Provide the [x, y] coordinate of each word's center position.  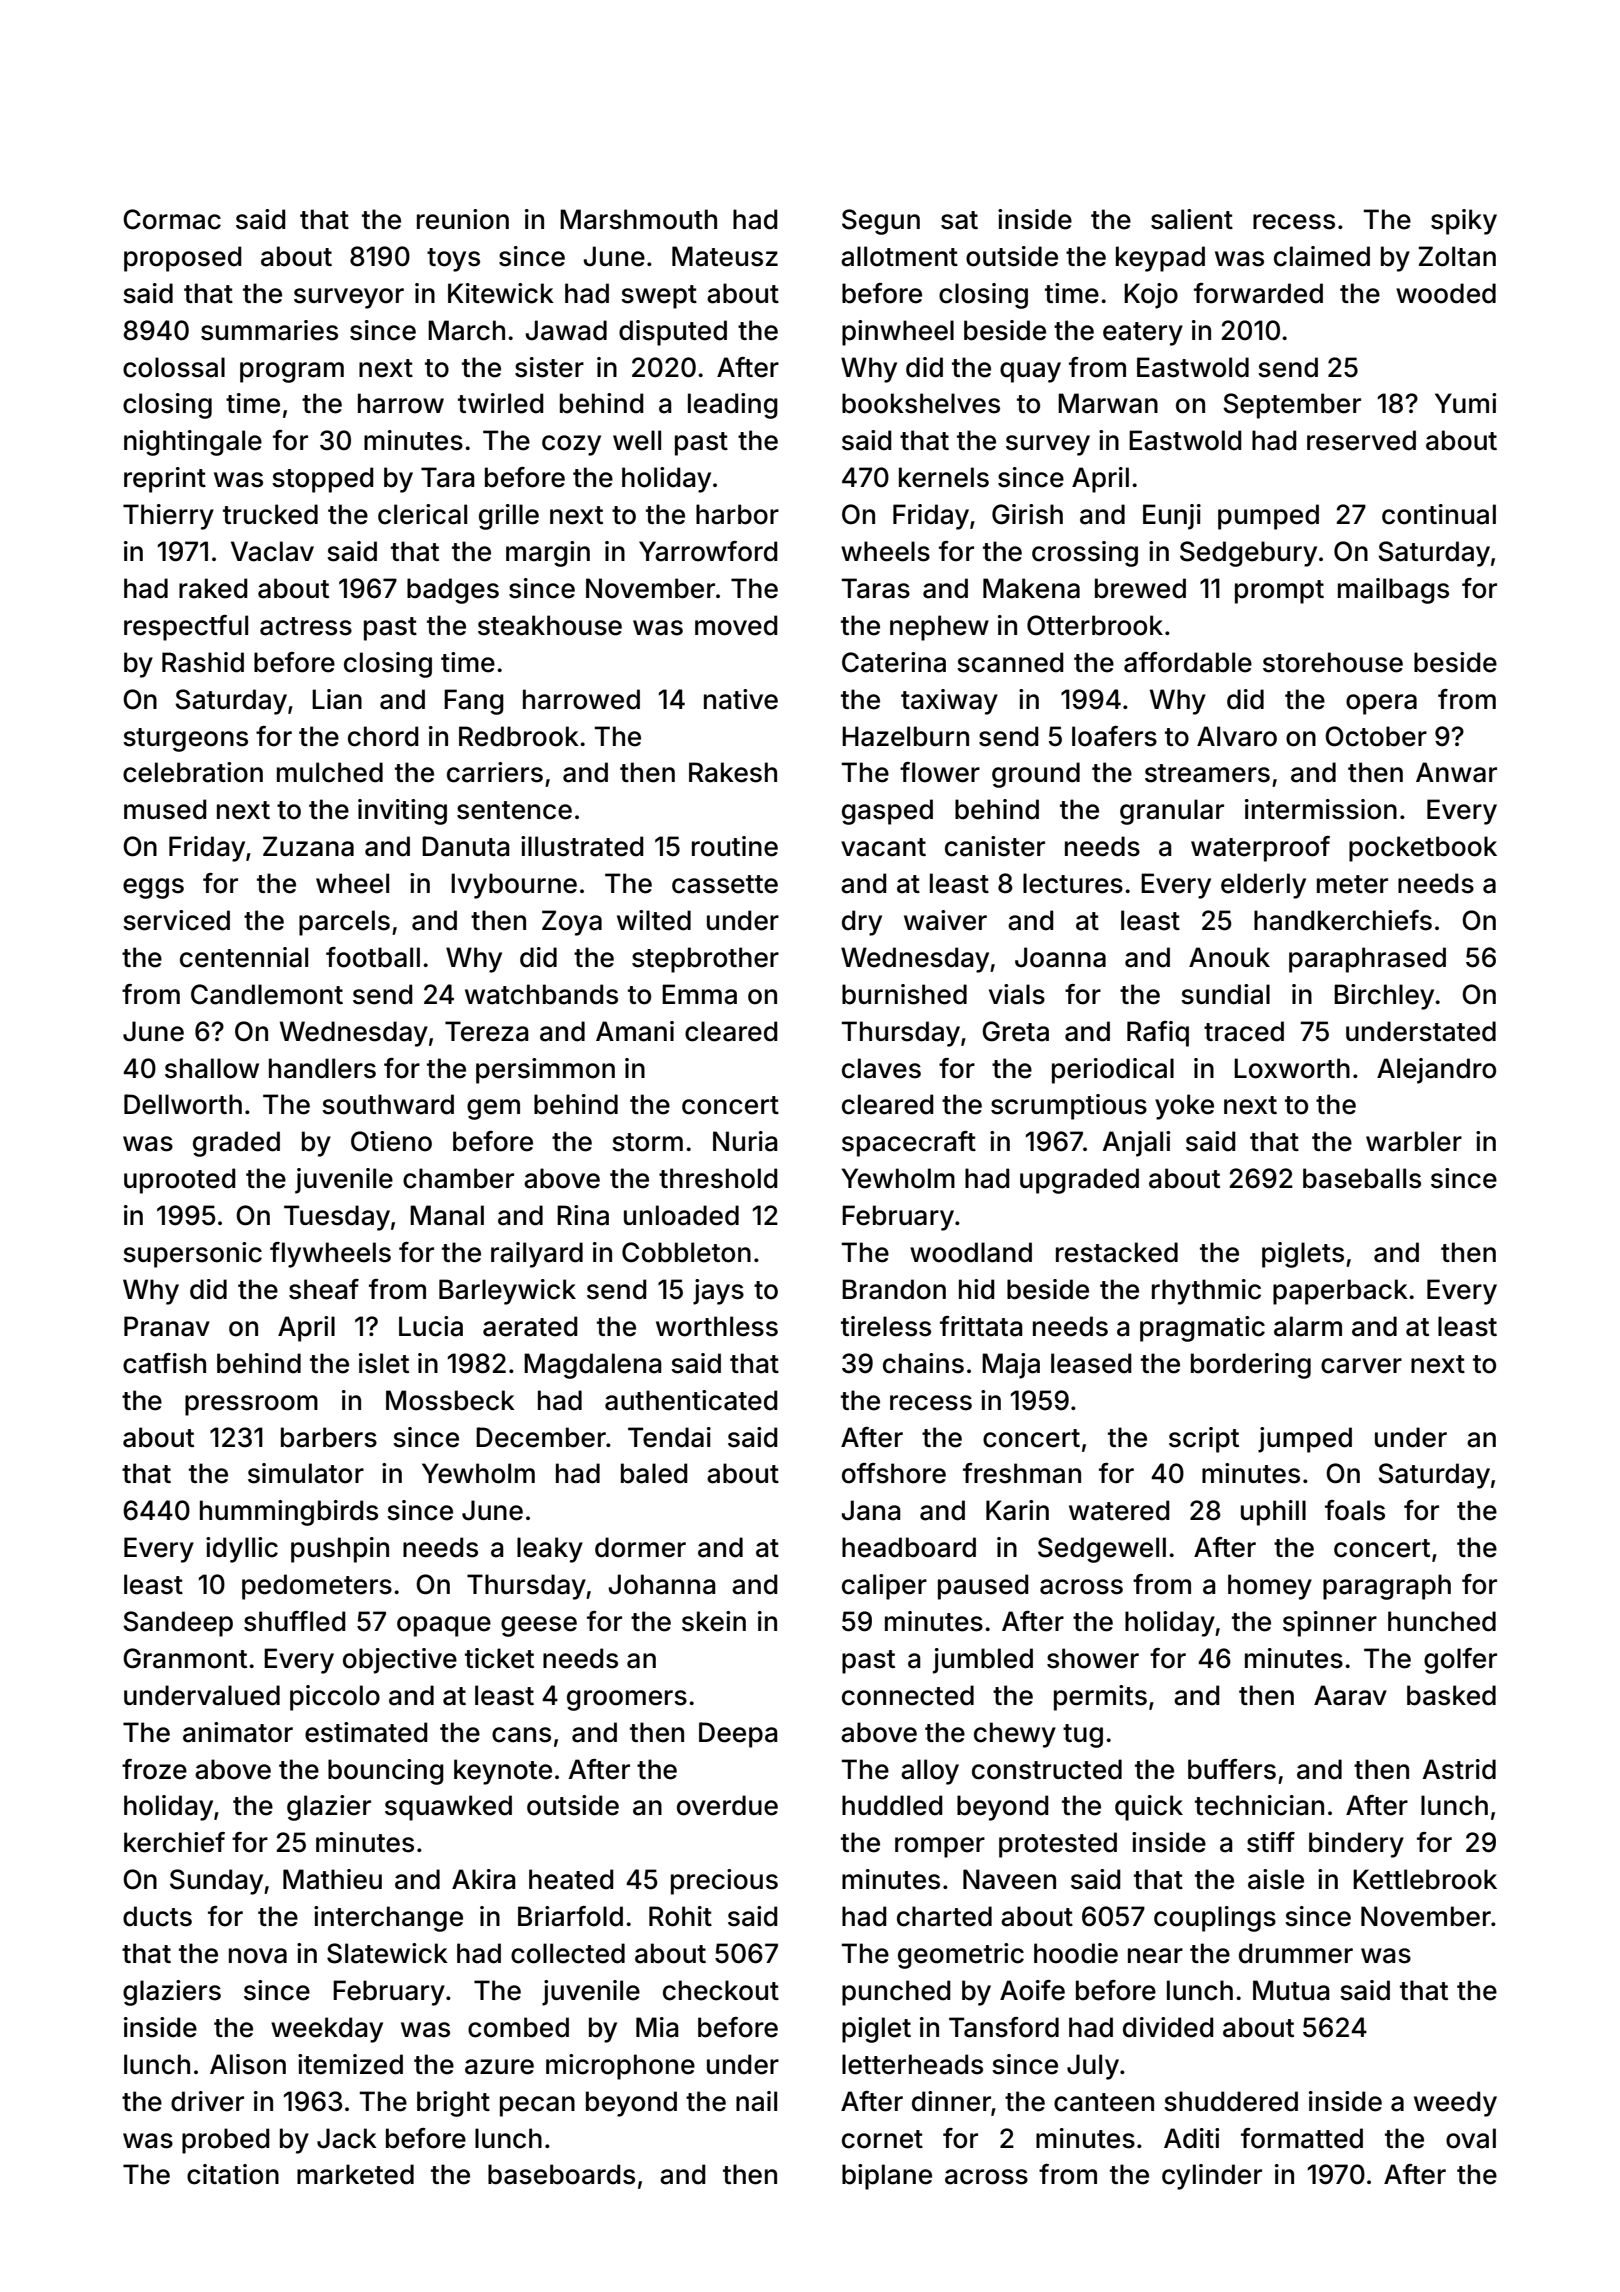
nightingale [193, 443]
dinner [951, 2101]
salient [1192, 219]
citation [233, 2174]
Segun [881, 222]
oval [1471, 2138]
